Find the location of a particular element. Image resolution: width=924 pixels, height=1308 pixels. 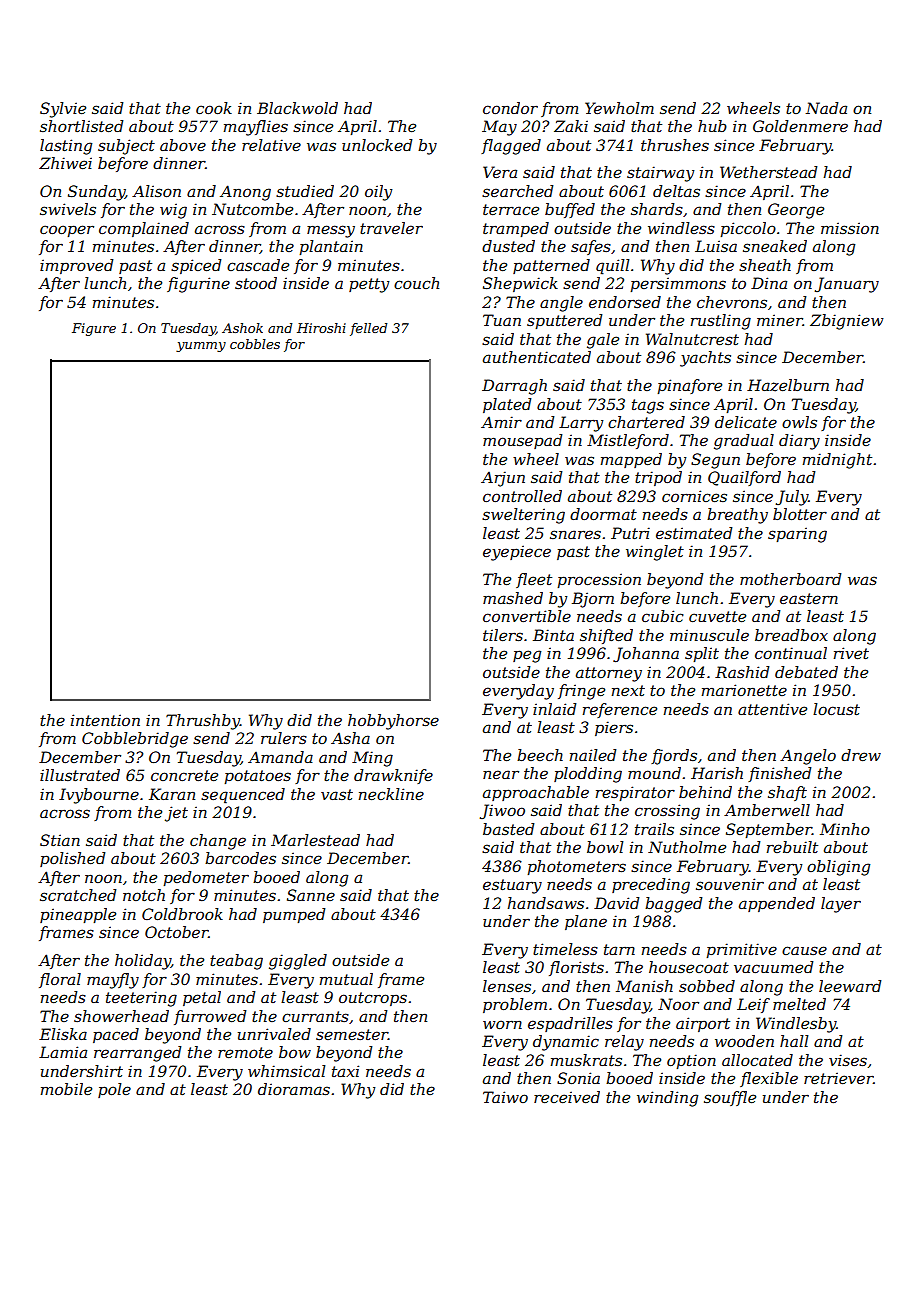

sputtered is located at coordinates (564, 321).
